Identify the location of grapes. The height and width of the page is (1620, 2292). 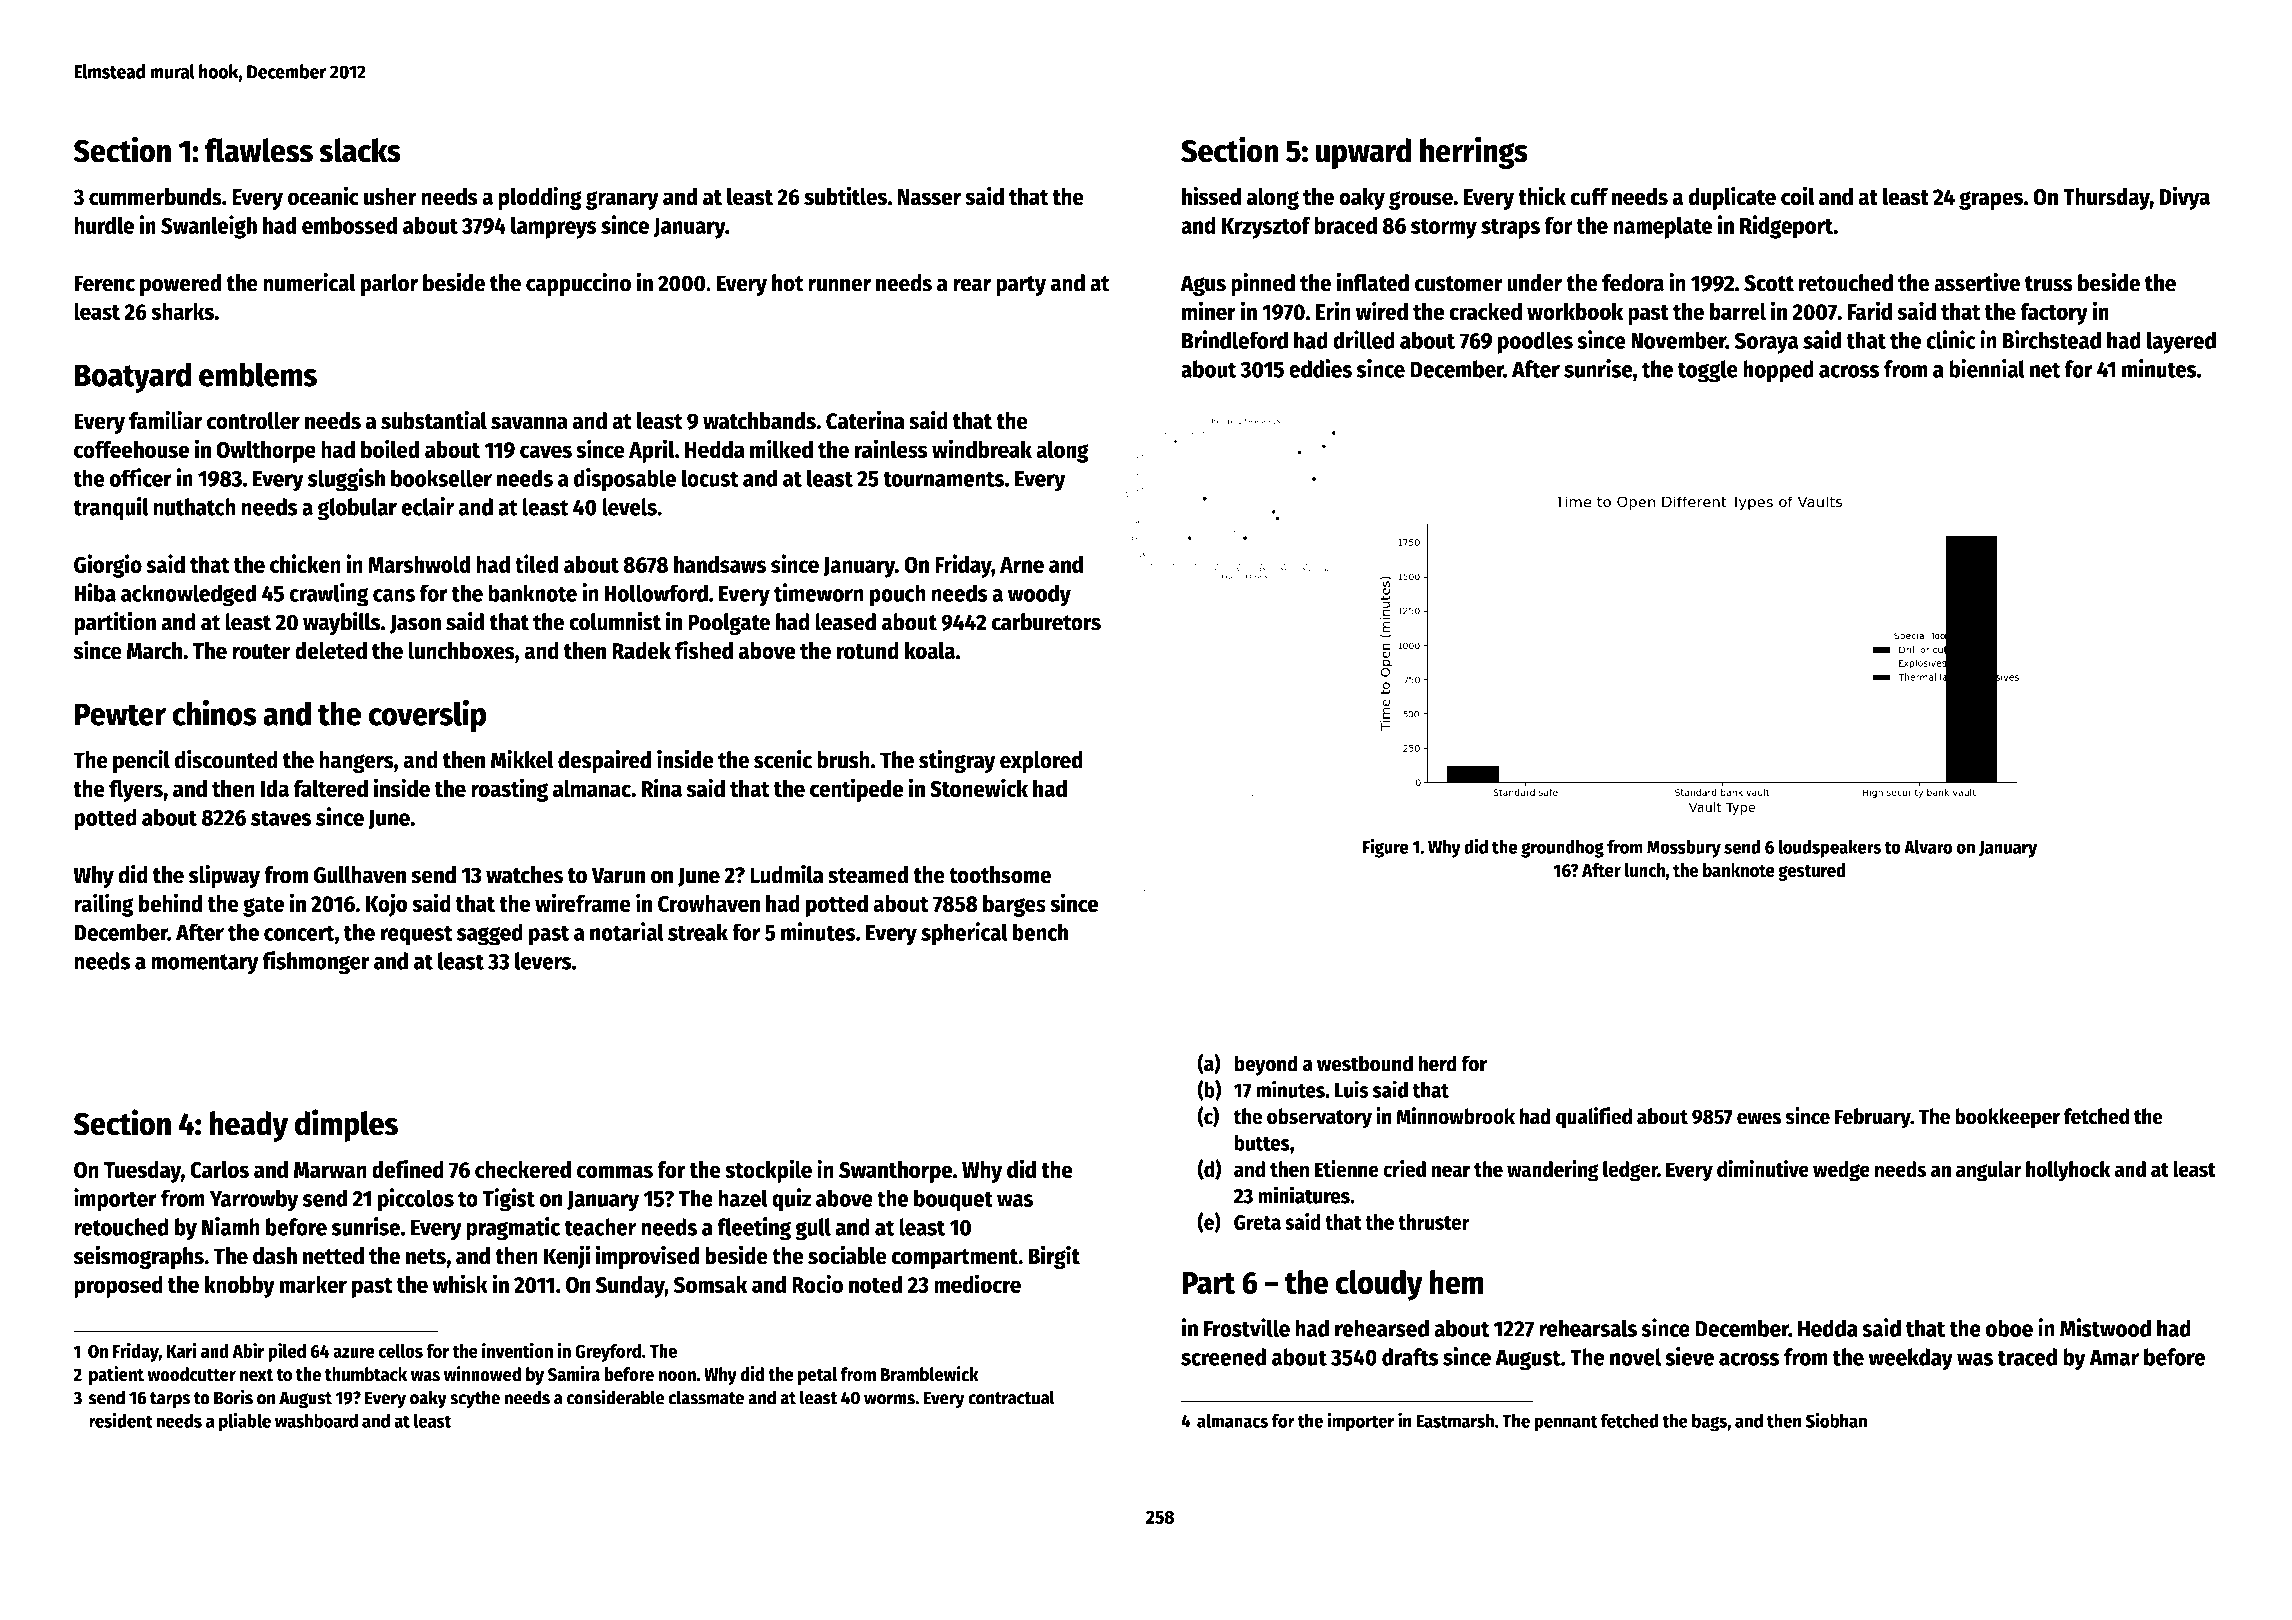
(1991, 200).
